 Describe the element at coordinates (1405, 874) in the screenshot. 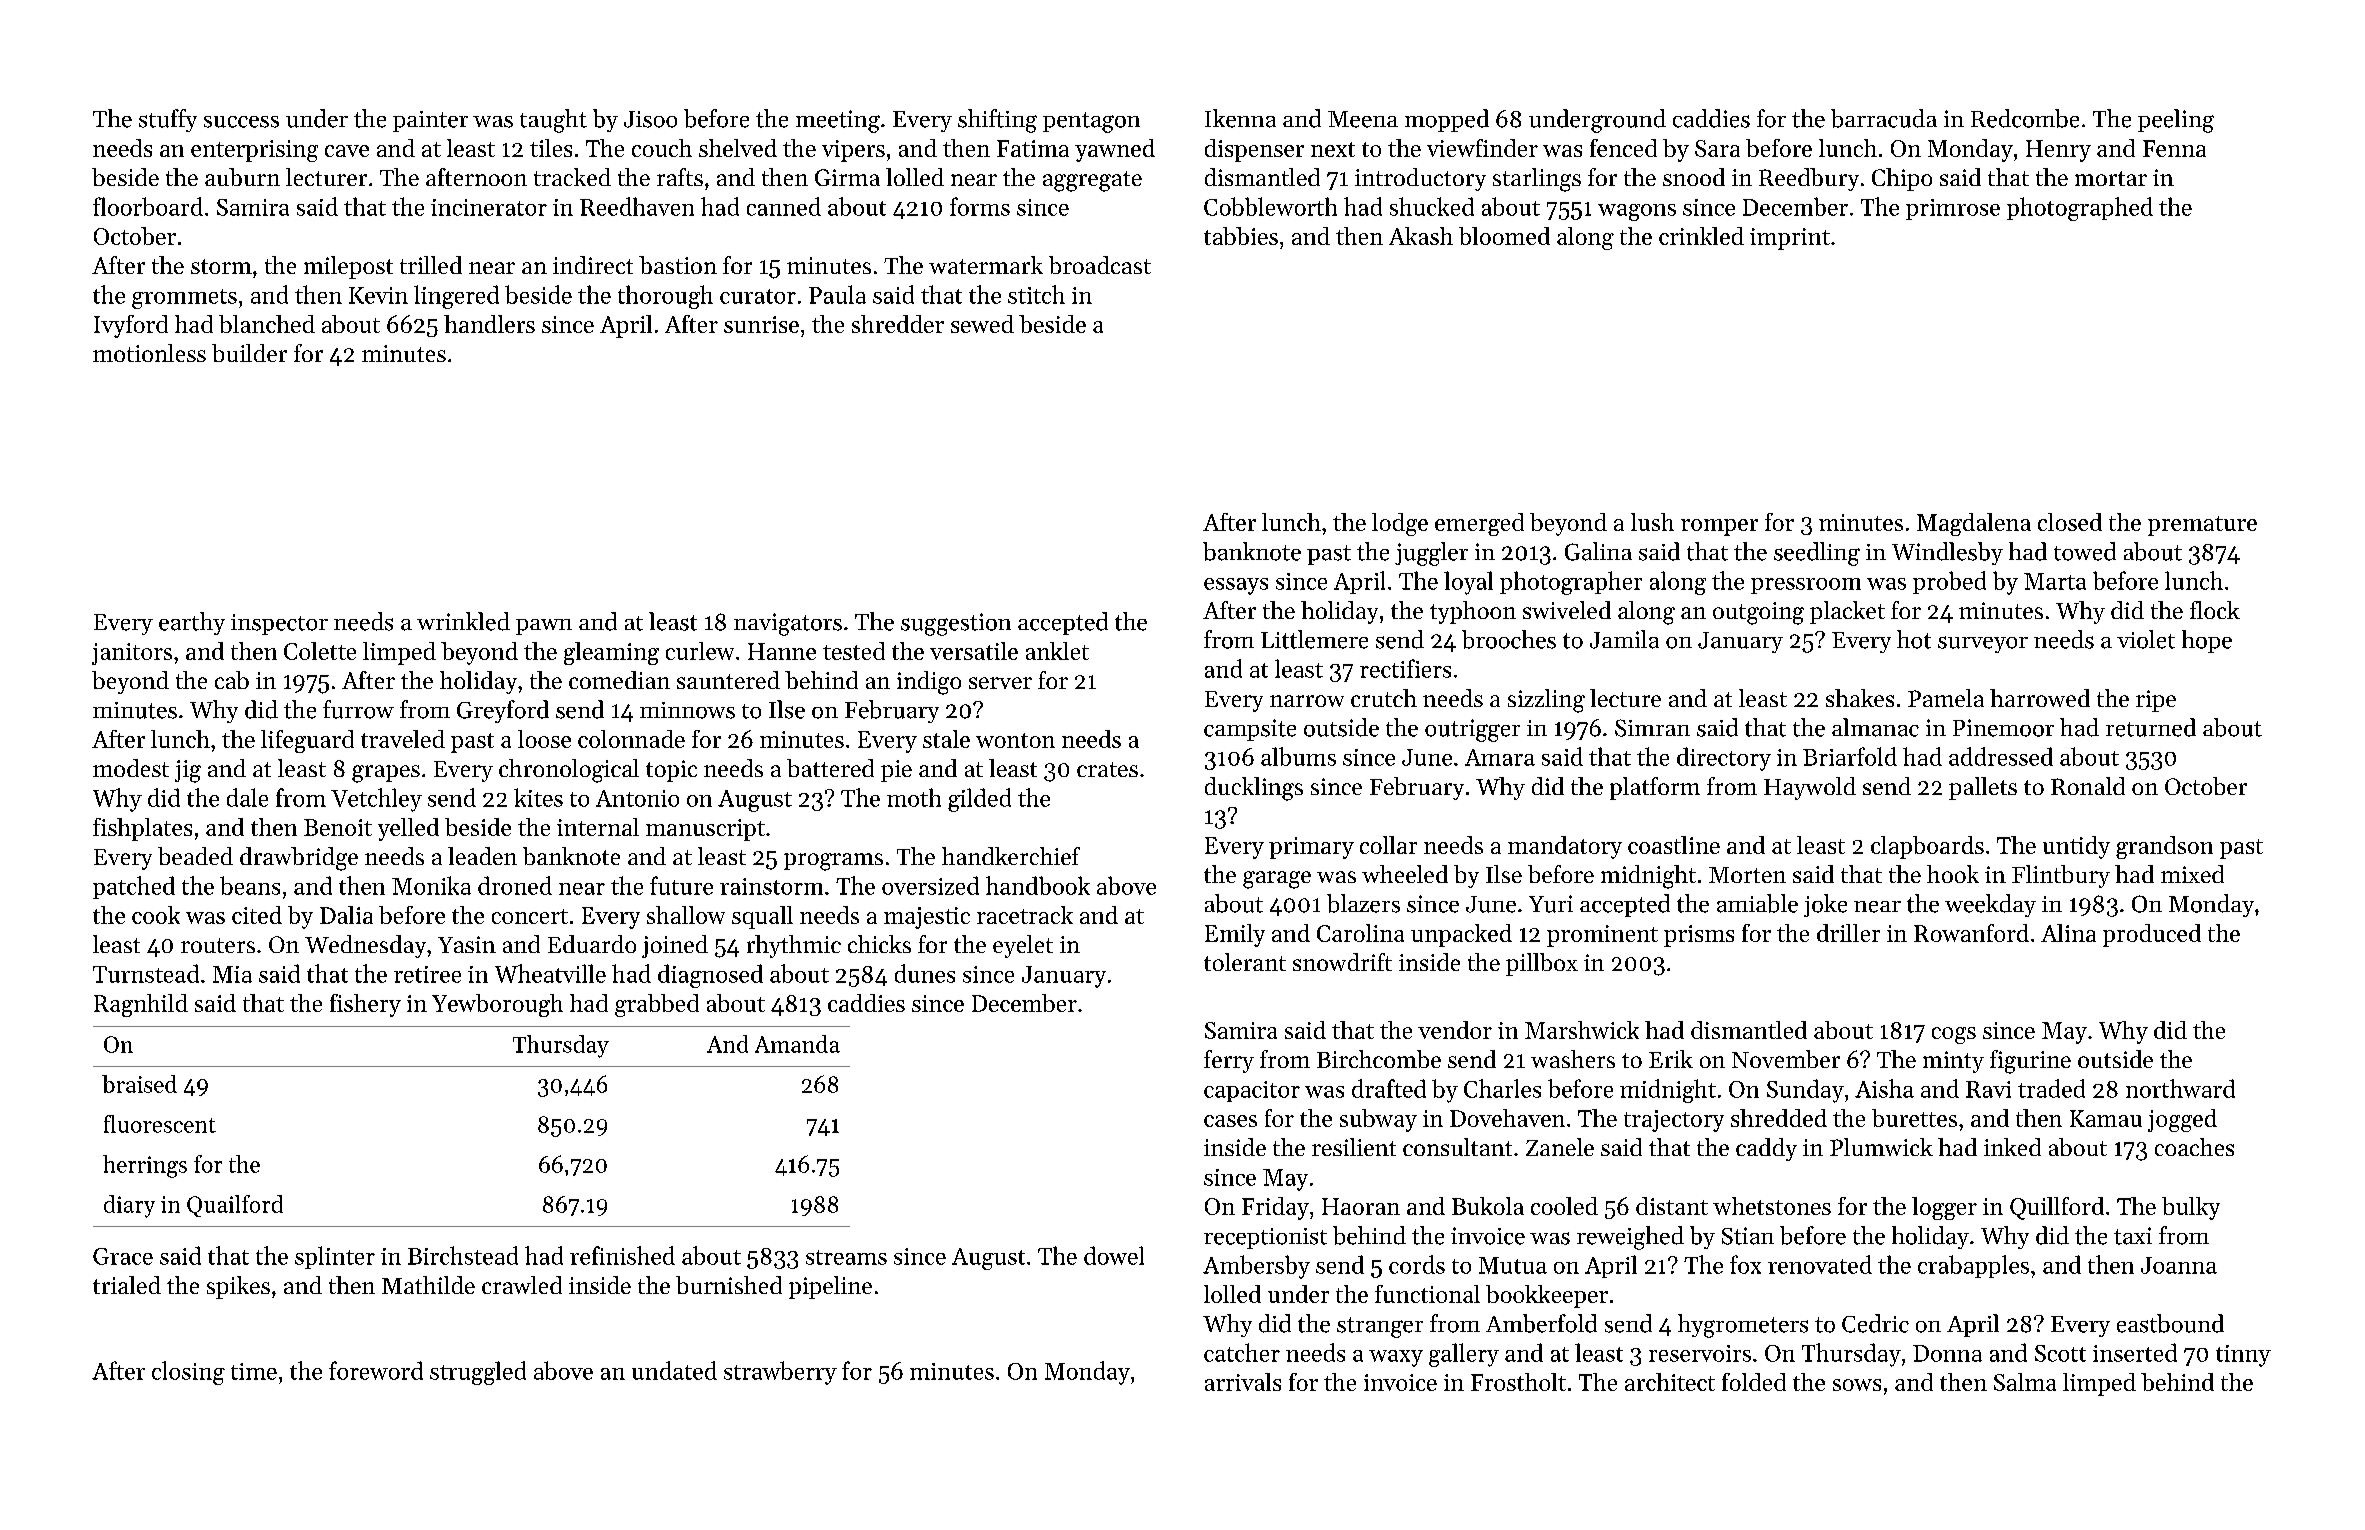

I see `wheeled` at that location.
